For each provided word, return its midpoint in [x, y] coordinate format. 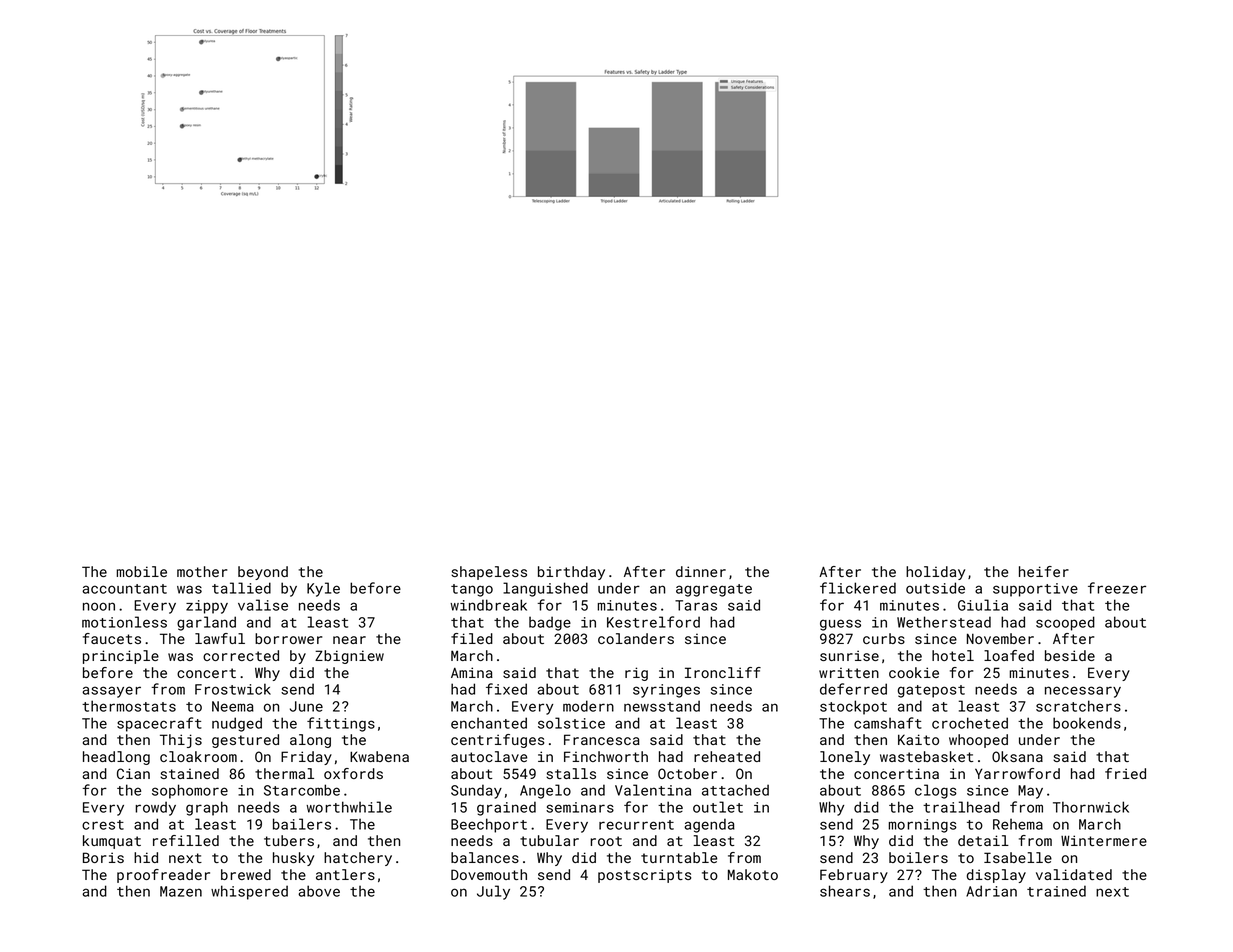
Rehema [1018, 824]
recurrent [636, 825]
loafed [1009, 655]
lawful [220, 638]
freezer [1117, 588]
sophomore [190, 791]
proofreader [163, 876]
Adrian [991, 891]
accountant [124, 589]
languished [545, 589]
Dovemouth [489, 874]
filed [472, 638]
